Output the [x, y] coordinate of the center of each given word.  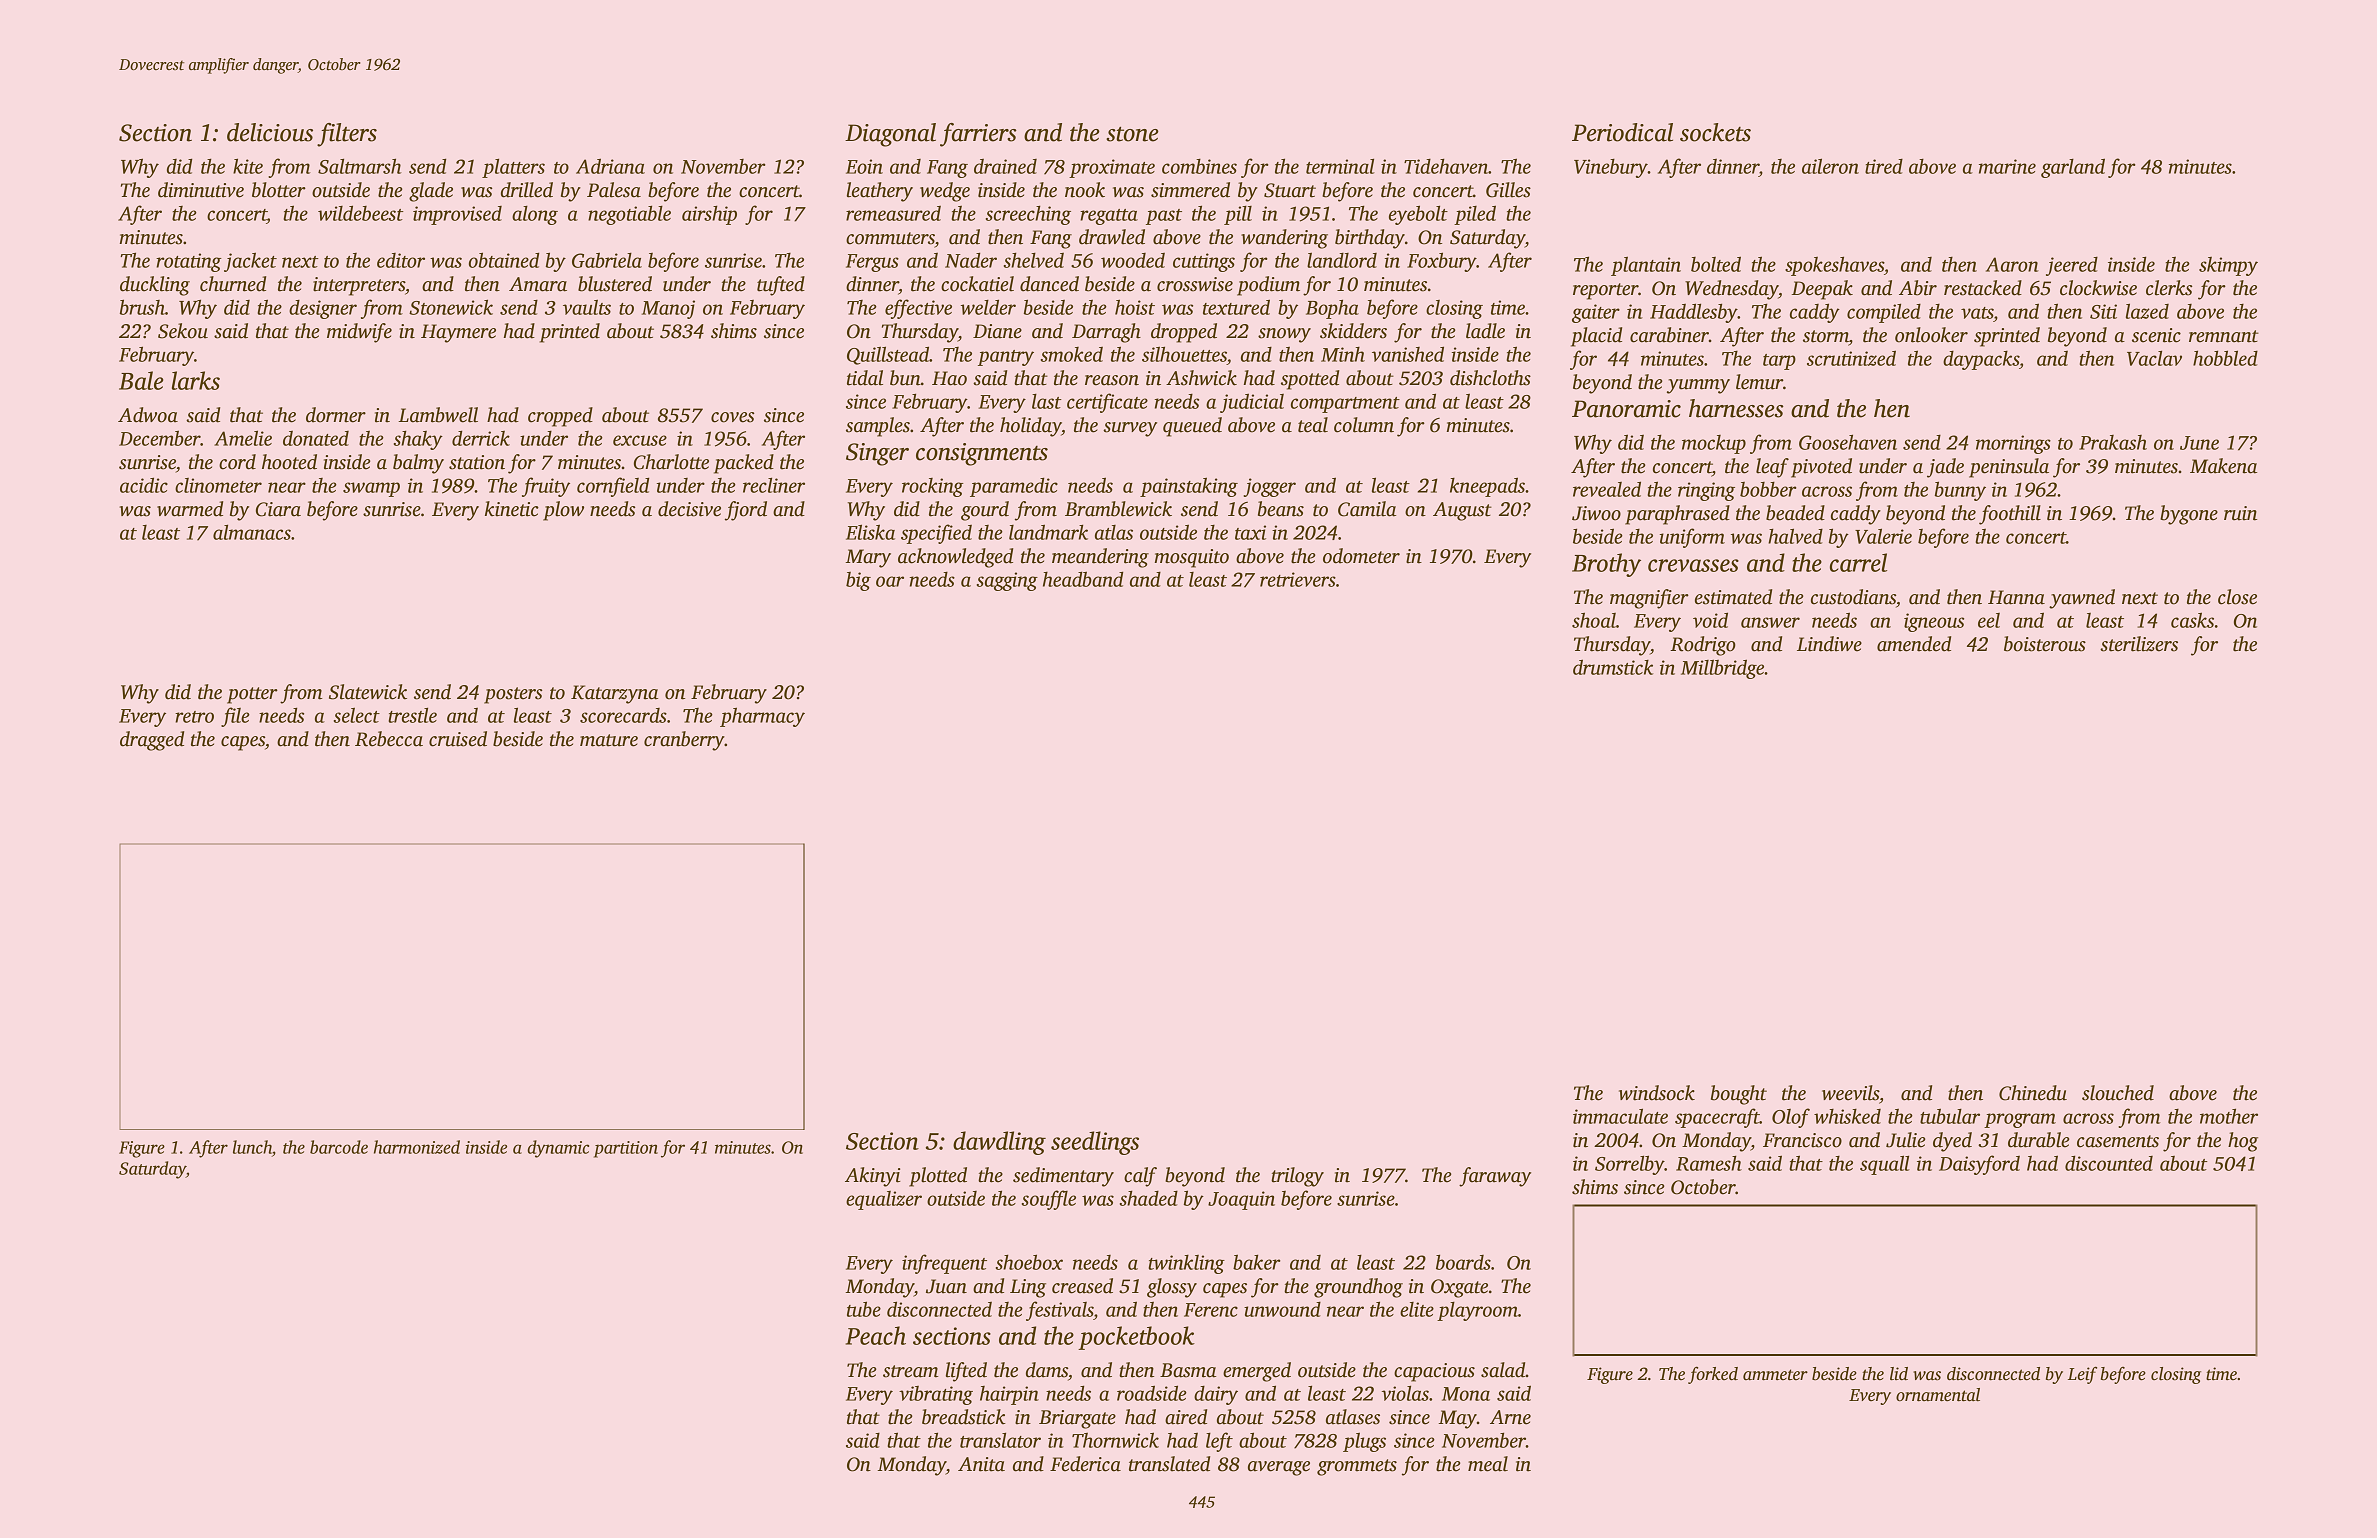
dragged [152, 741]
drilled [527, 190]
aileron [1830, 166]
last [1047, 401]
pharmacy [762, 717]
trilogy [1297, 1177]
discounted [2109, 1163]
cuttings [1204, 262]
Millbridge [1722, 669]
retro [194, 717]
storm [1826, 336]
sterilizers [2139, 644]
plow [563, 511]
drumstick [1613, 667]
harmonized [417, 1147]
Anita [981, 1464]
